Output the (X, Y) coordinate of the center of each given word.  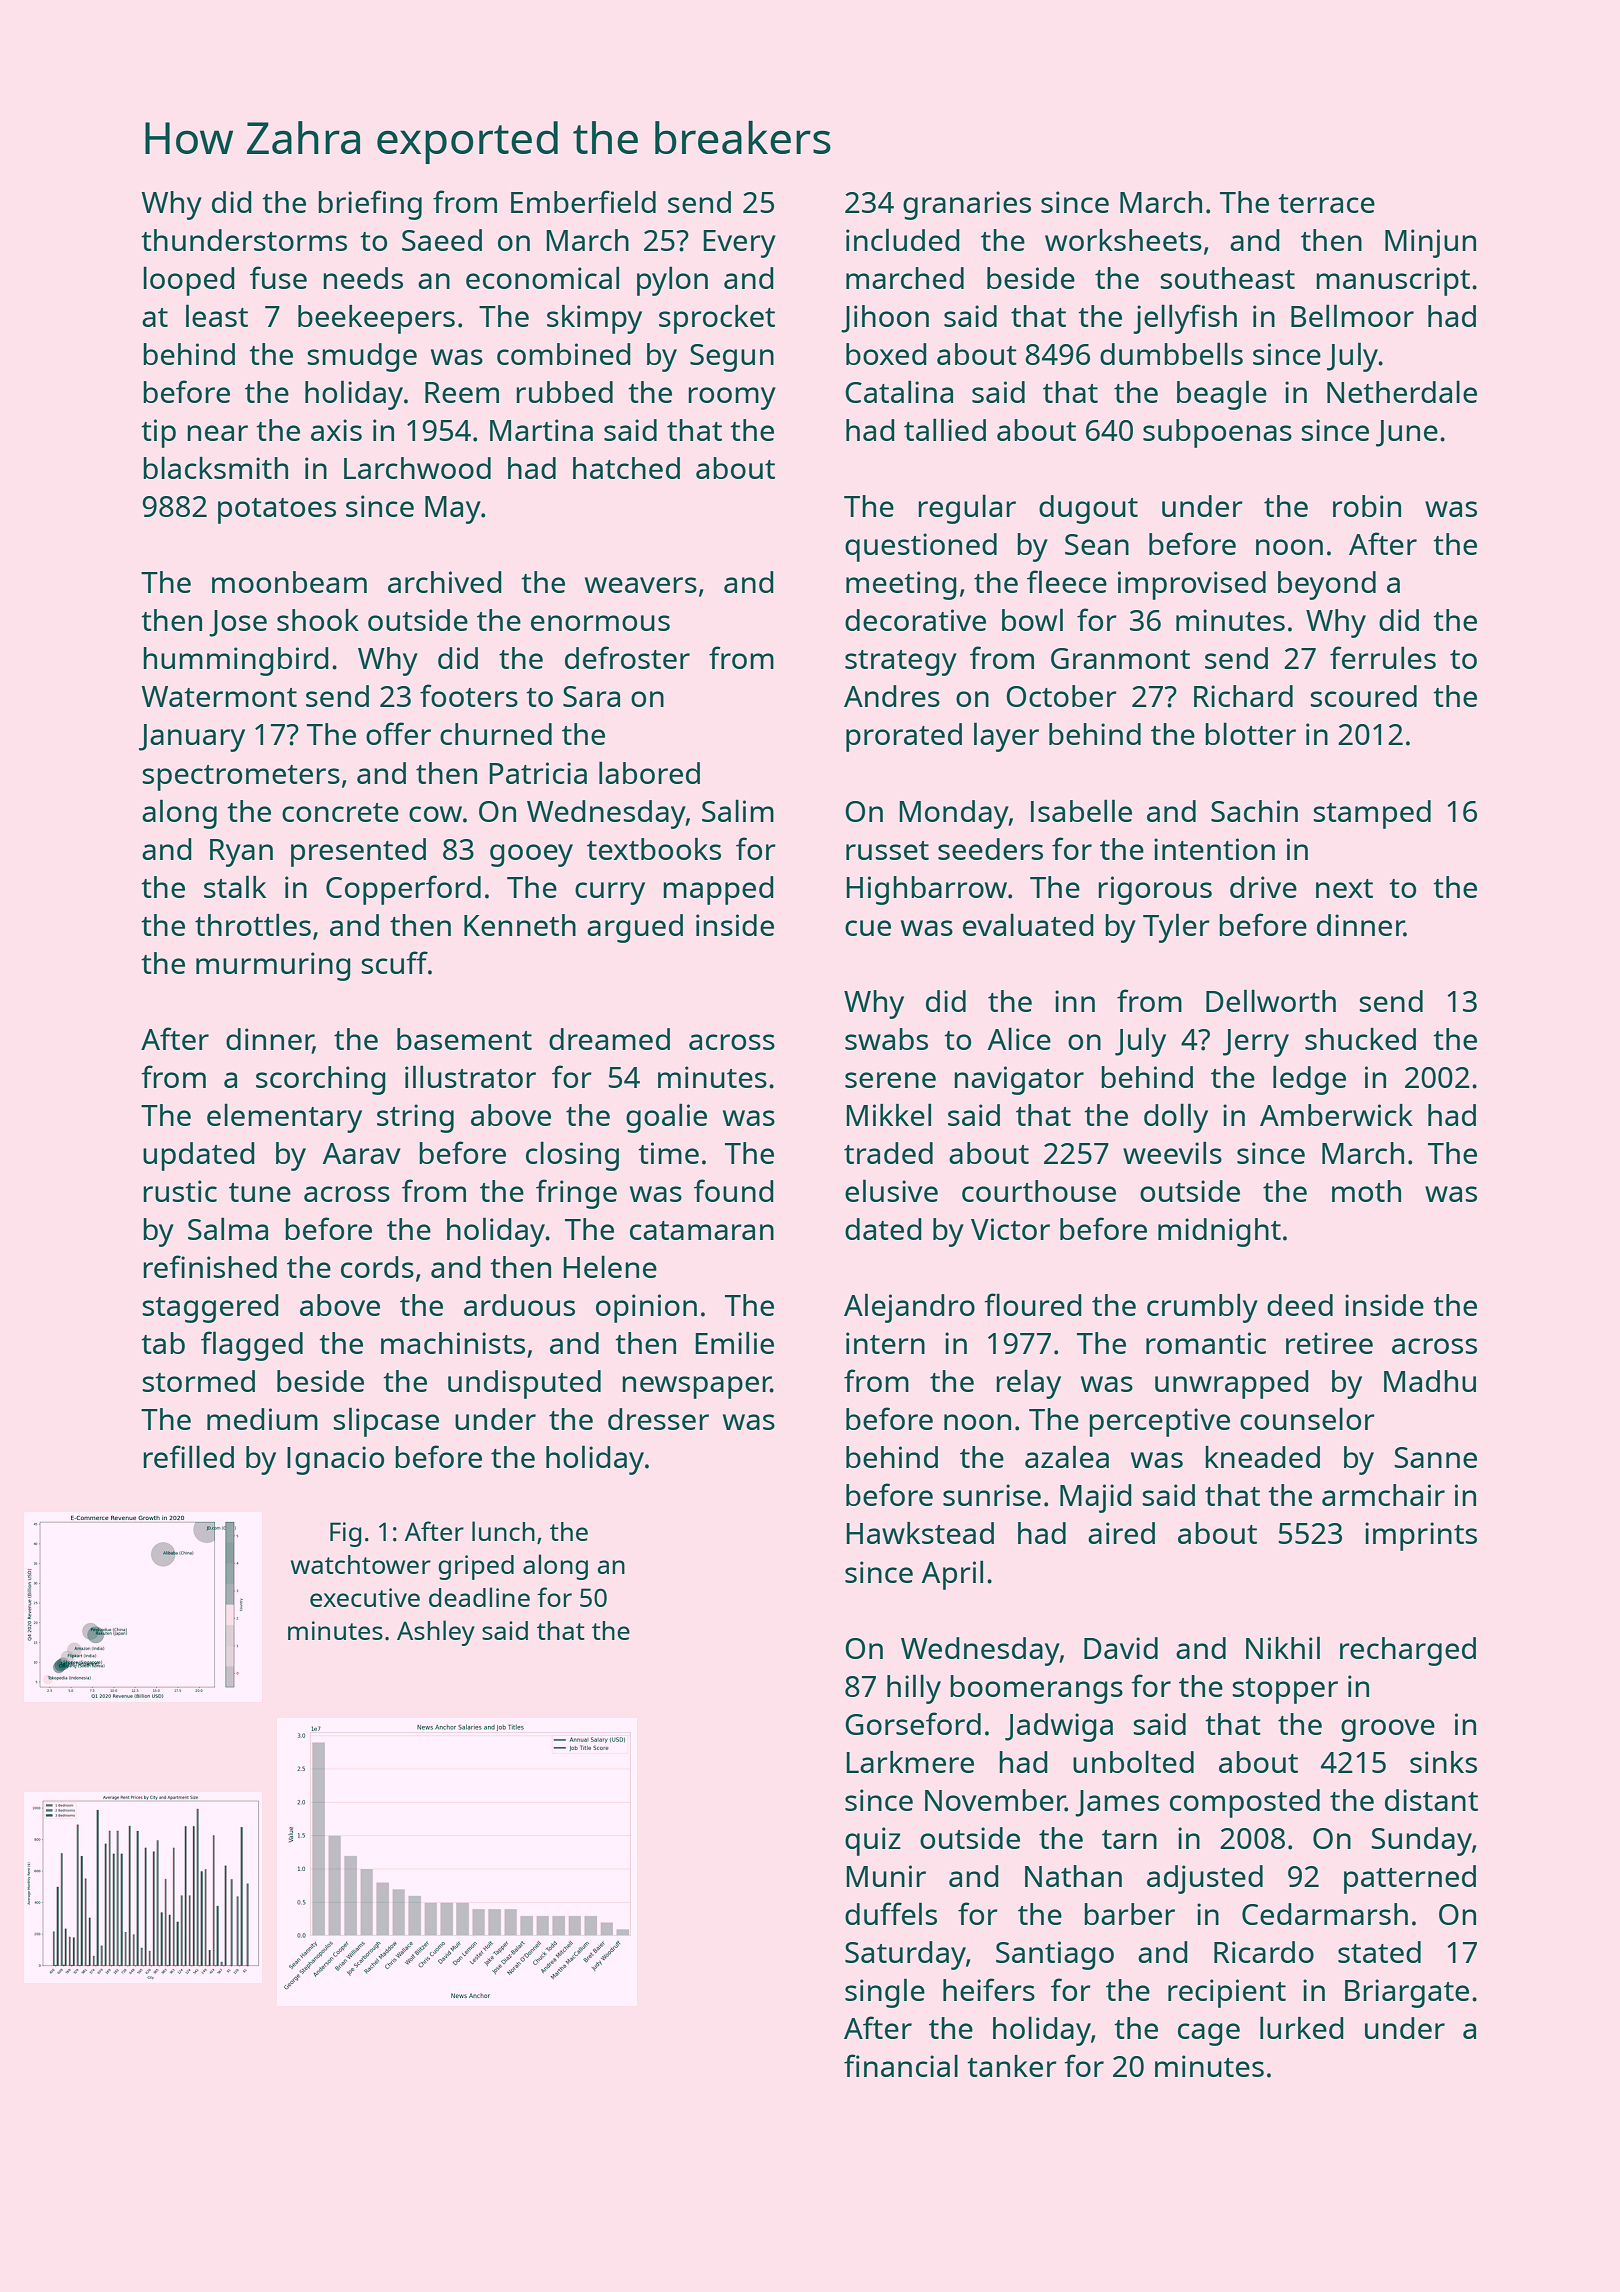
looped (189, 281)
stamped (1372, 814)
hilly (914, 1689)
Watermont (219, 696)
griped (476, 1567)
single (885, 1993)
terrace (1326, 203)
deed (1300, 1305)
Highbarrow (926, 890)
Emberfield (583, 201)
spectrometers (241, 778)
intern (885, 1343)
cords (377, 1267)
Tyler (1176, 928)
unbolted (1133, 1761)
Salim (738, 810)
